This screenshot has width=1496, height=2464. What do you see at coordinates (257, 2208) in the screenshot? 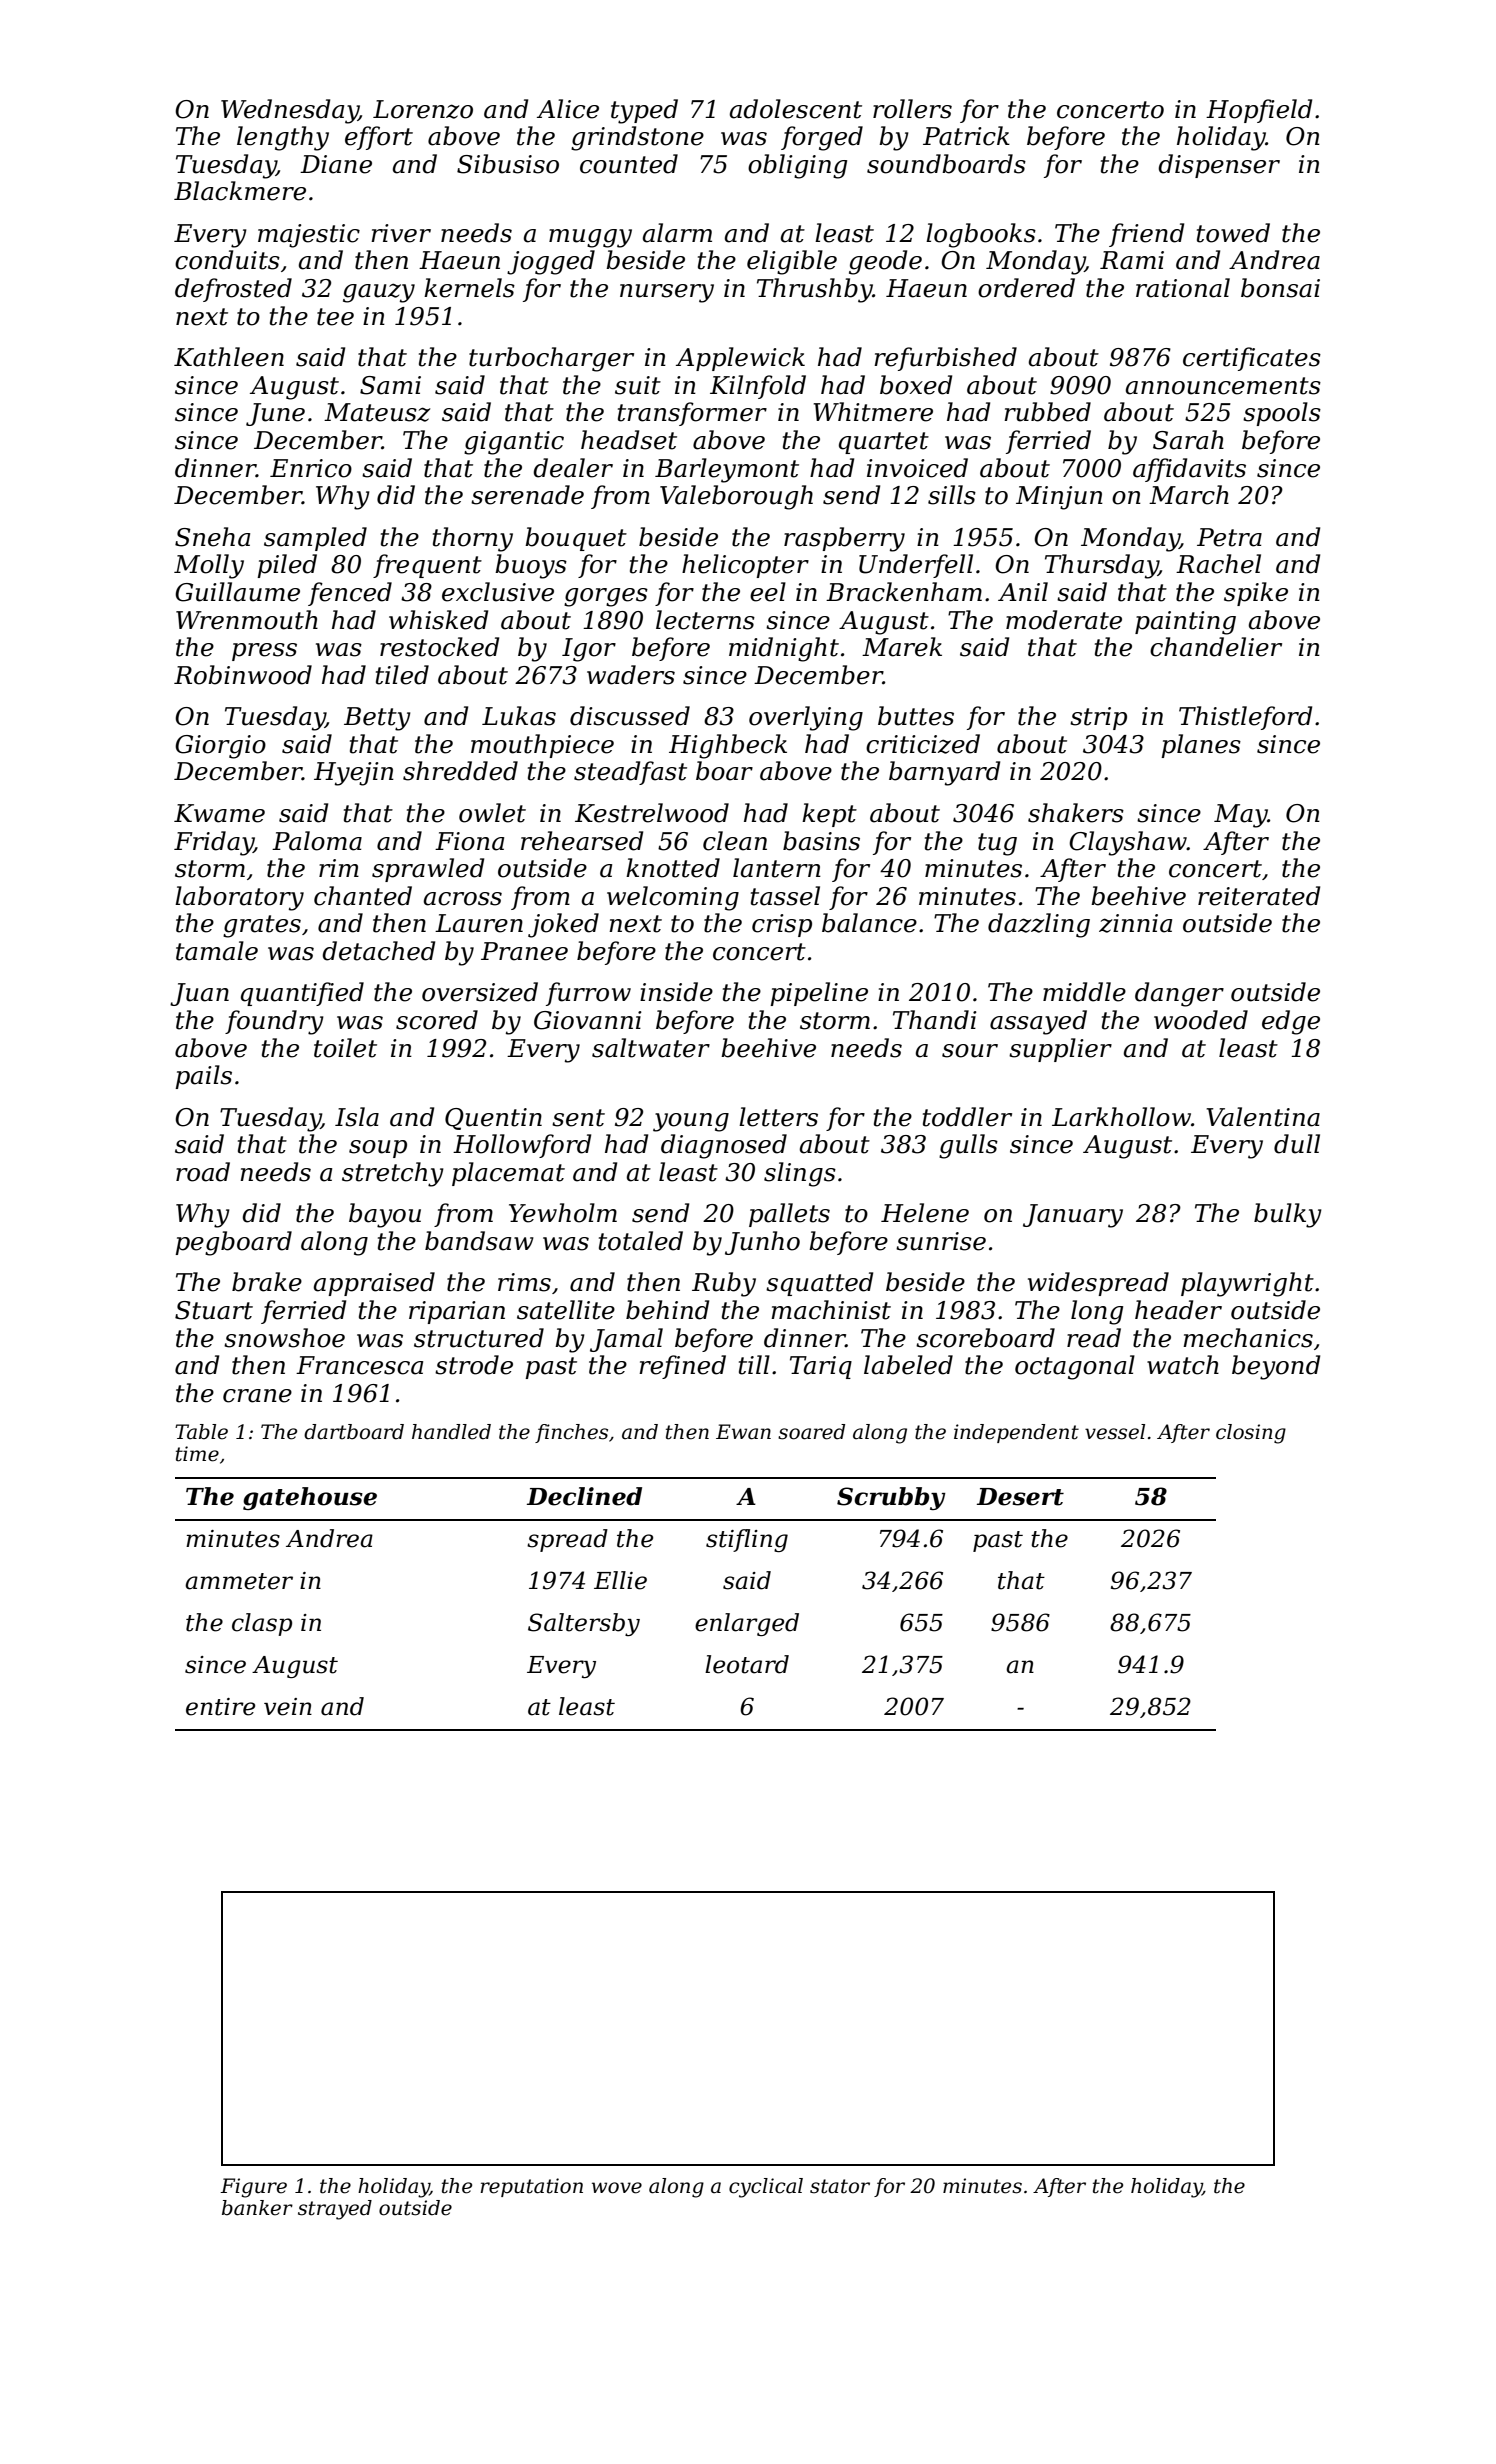
I see `banker` at bounding box center [257, 2208].
